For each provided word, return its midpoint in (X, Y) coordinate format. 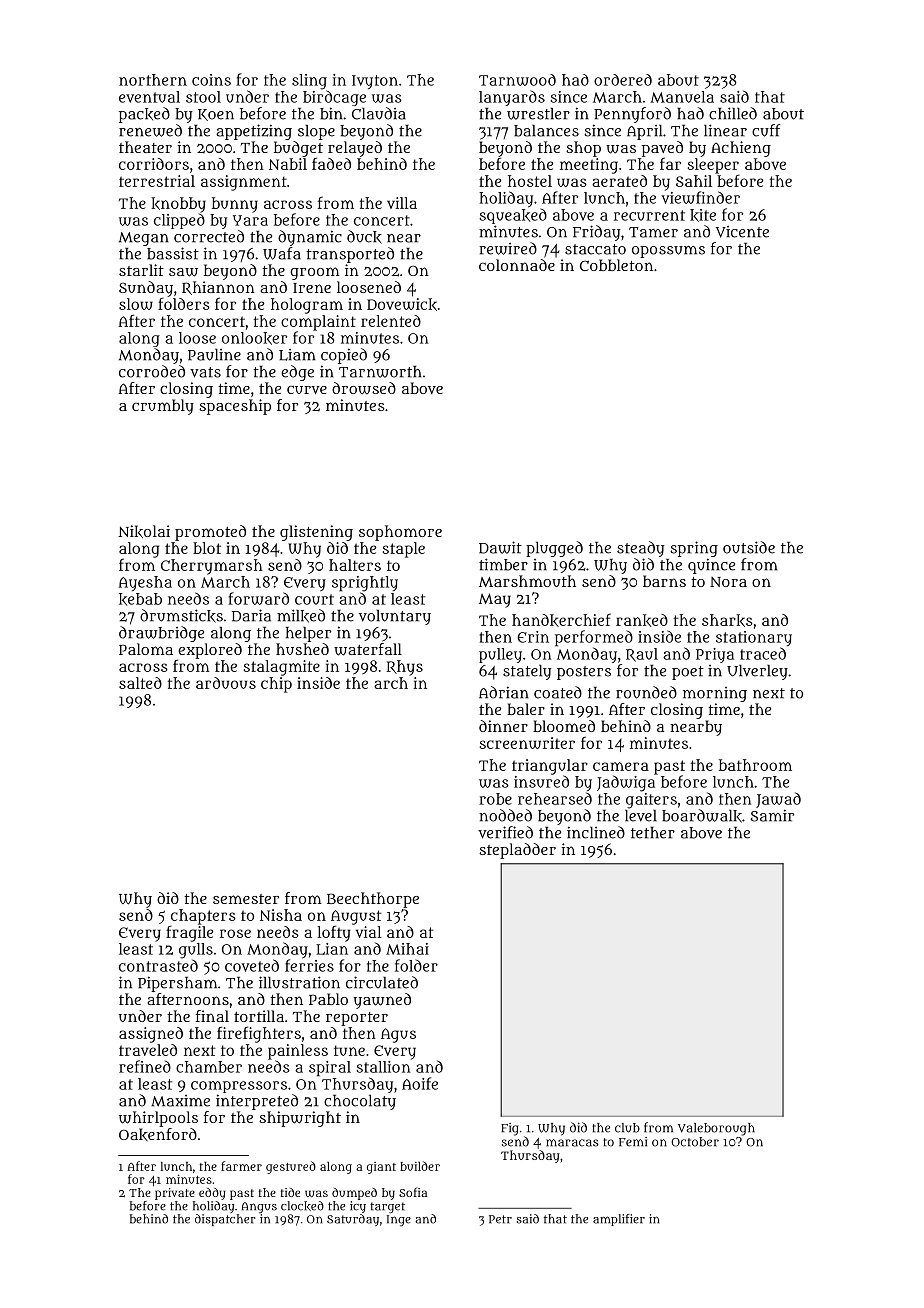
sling (309, 82)
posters (584, 673)
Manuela (682, 97)
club (627, 1128)
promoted (210, 533)
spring (694, 549)
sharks (727, 620)
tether (653, 833)
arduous (226, 683)
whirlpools (158, 1119)
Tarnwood (517, 80)
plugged (554, 549)
